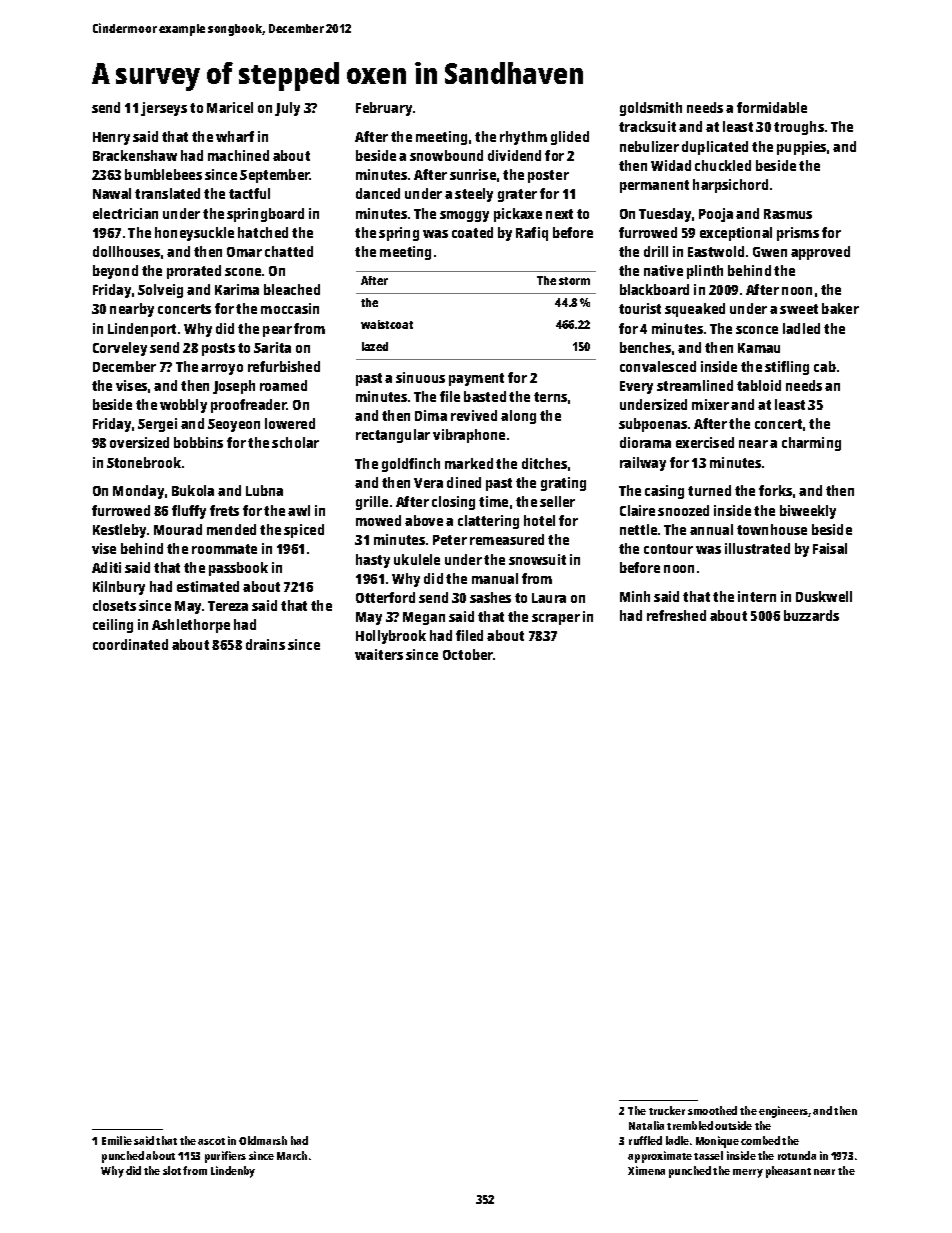  I want to click on Natalia, so click(646, 1125).
